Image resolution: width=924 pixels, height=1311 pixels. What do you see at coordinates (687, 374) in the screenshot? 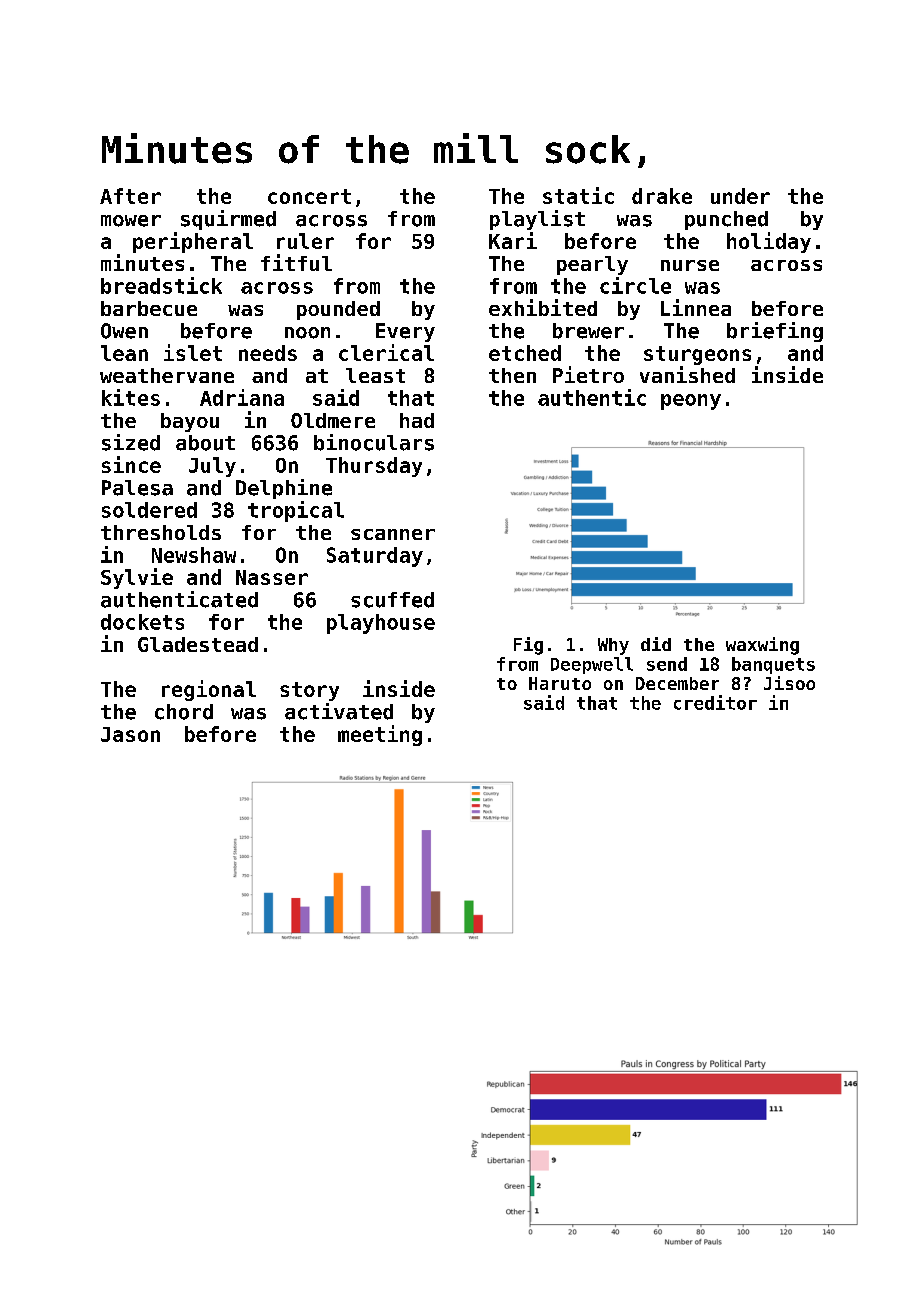
I see `vanished` at bounding box center [687, 374].
